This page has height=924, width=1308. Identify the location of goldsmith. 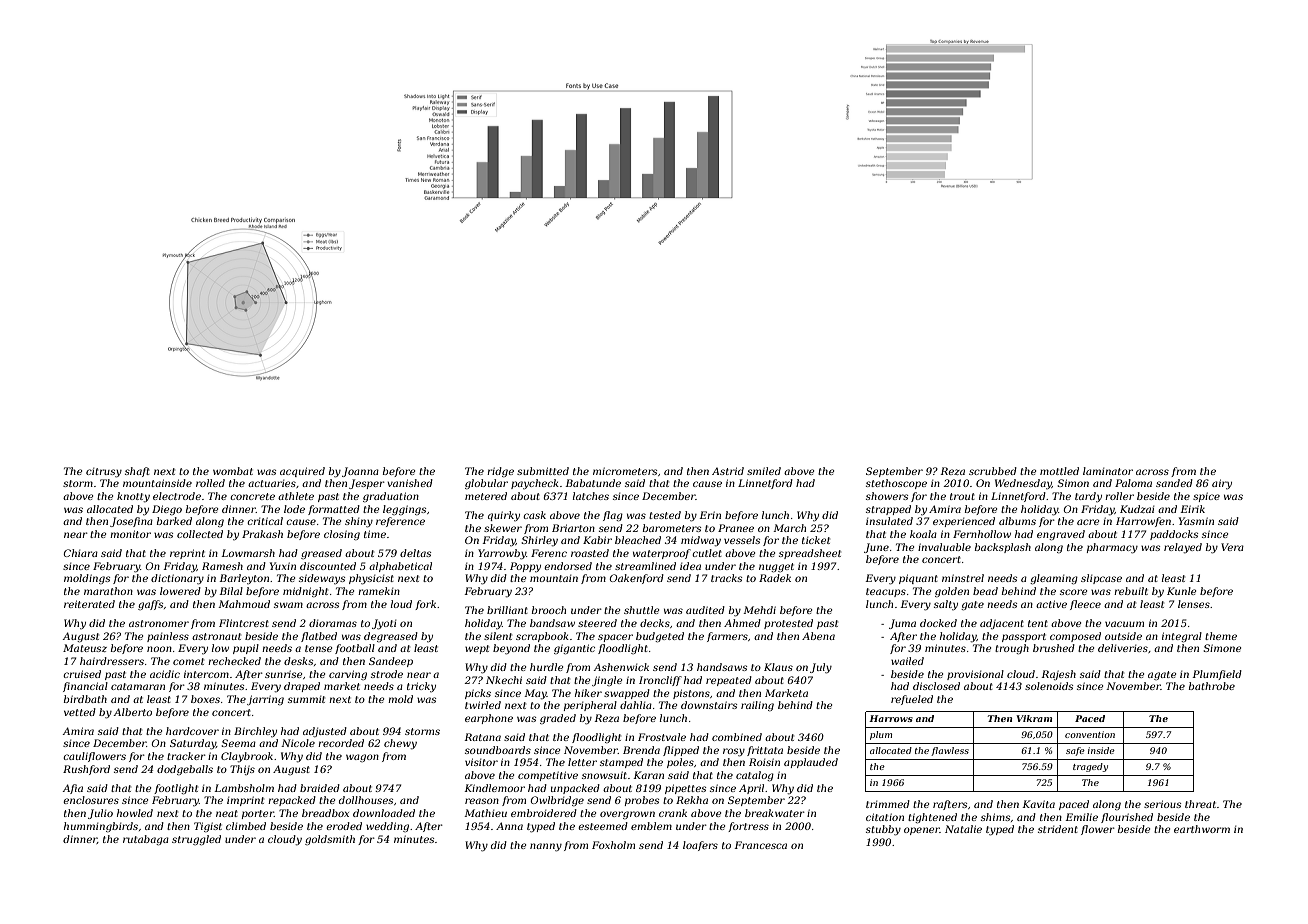
(330, 840).
